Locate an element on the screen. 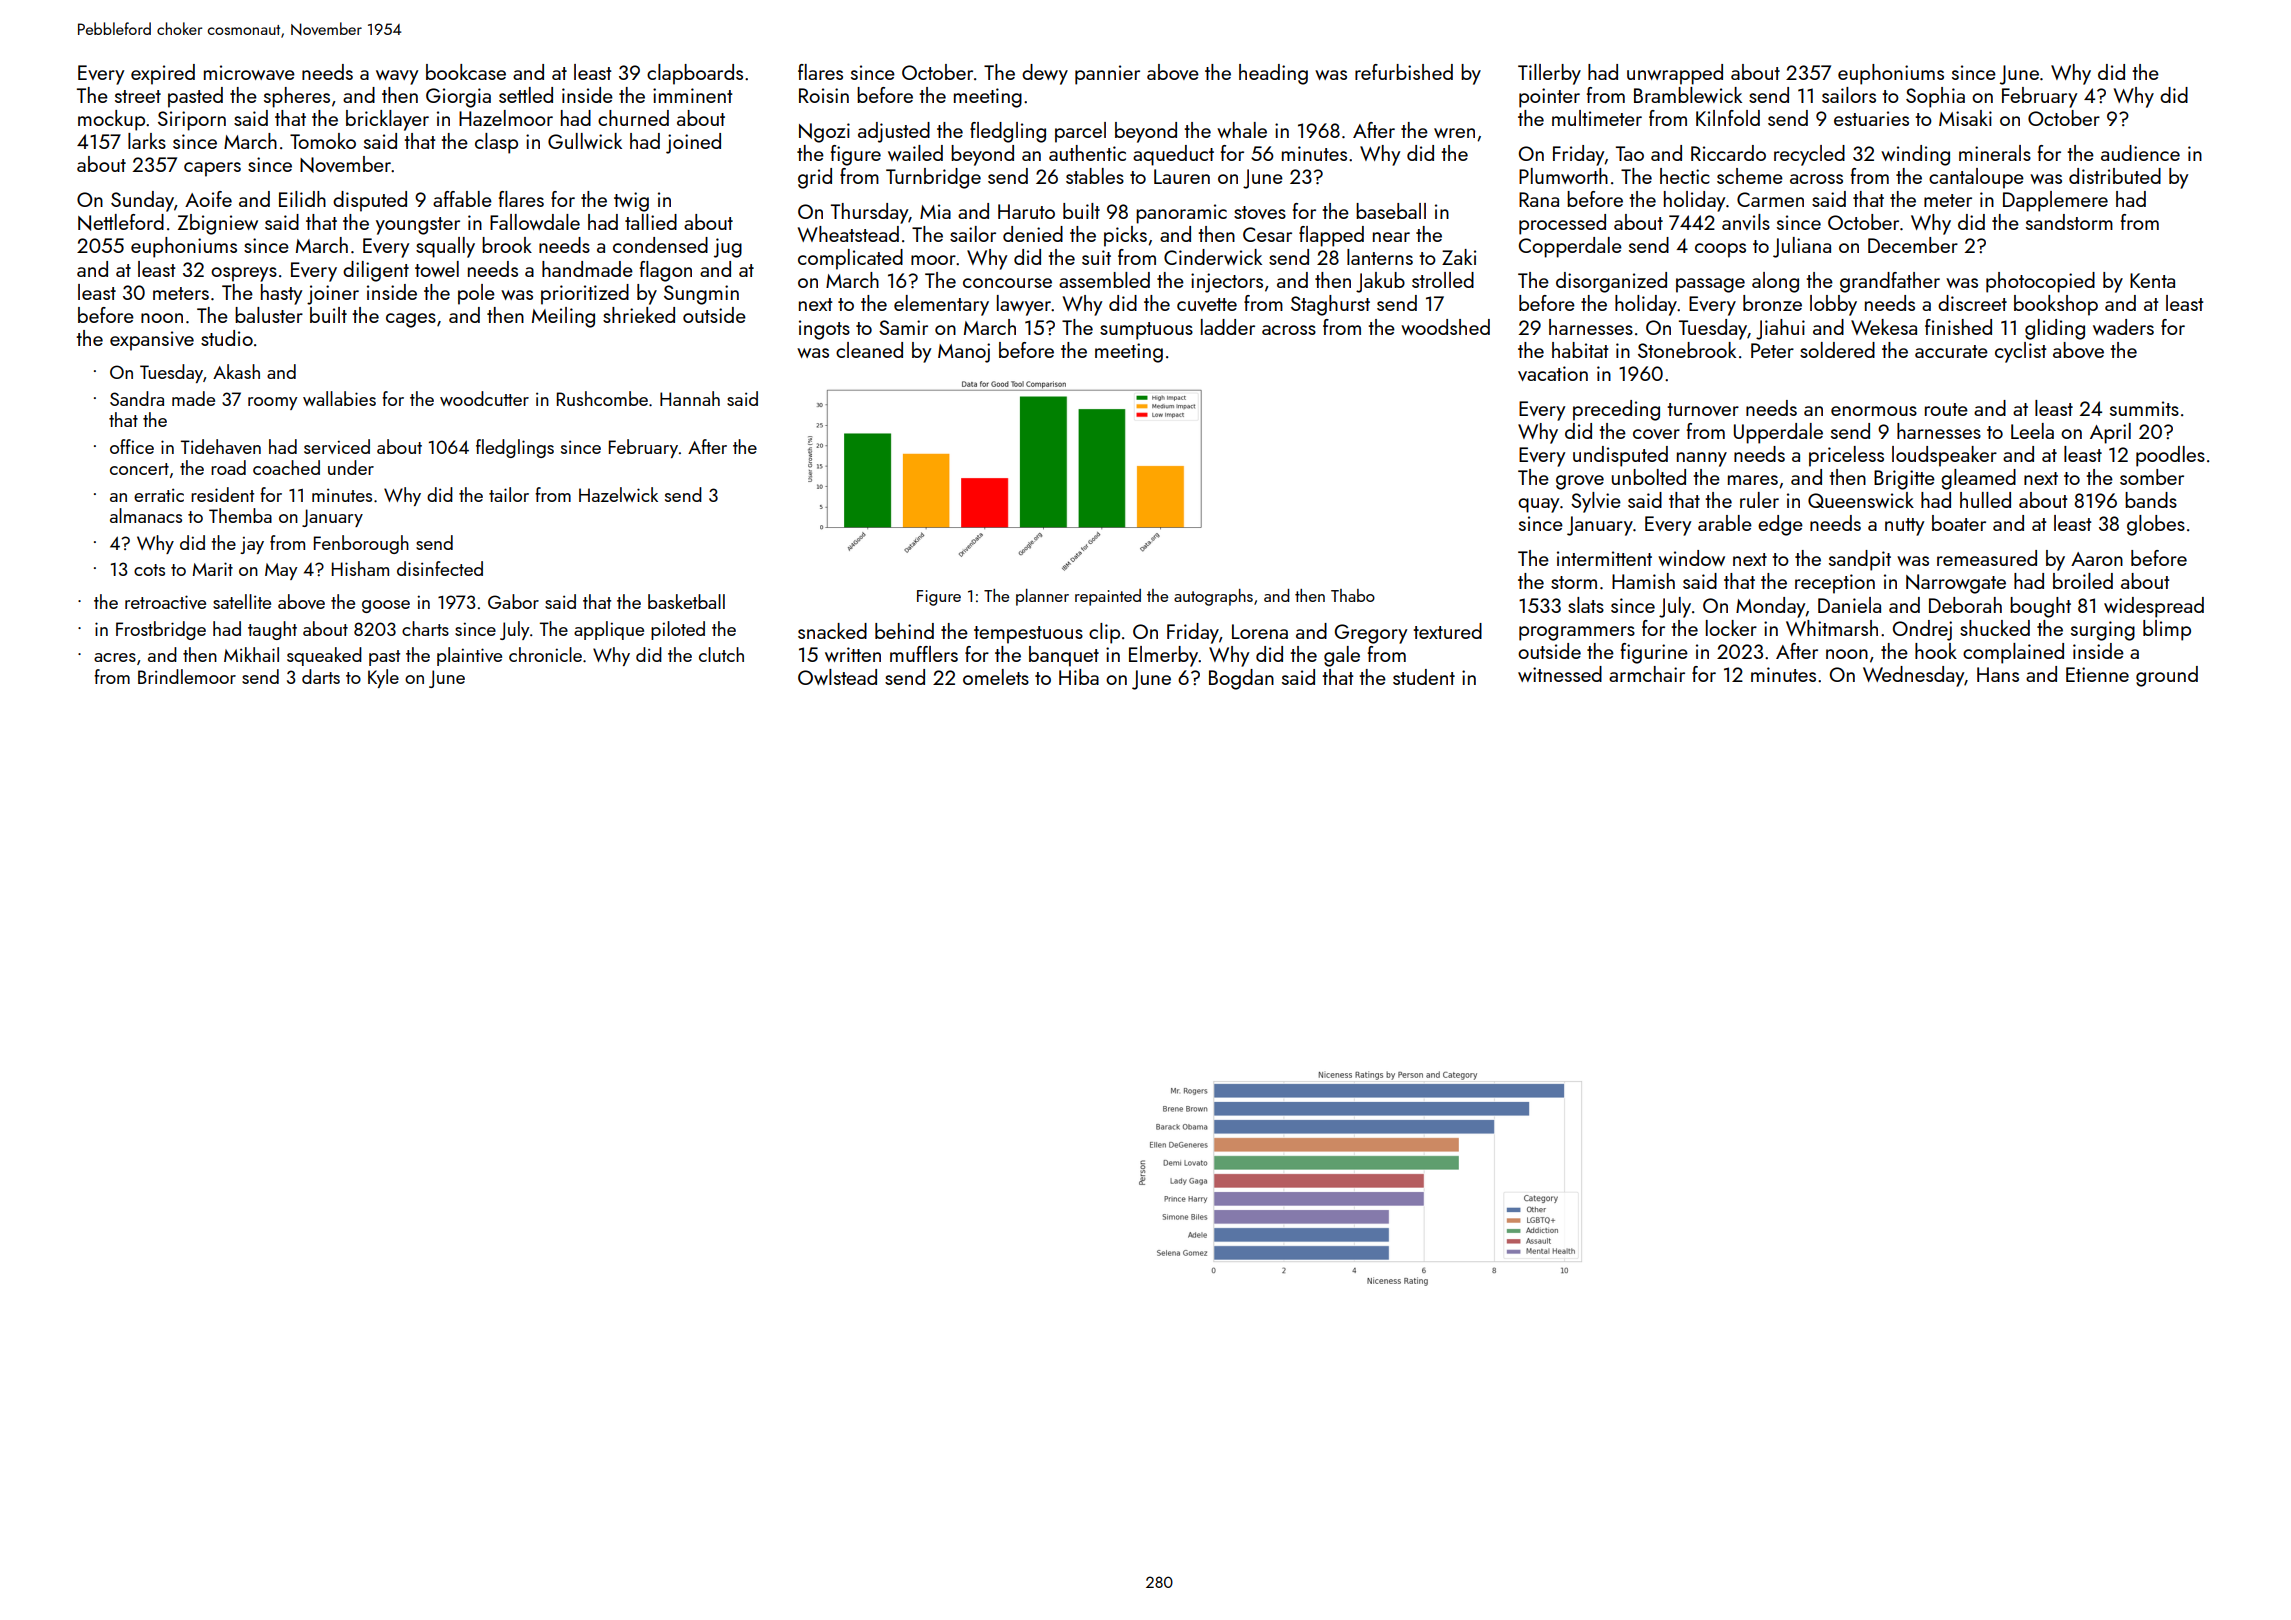 The image size is (2291, 1620). Meiling is located at coordinates (563, 317).
